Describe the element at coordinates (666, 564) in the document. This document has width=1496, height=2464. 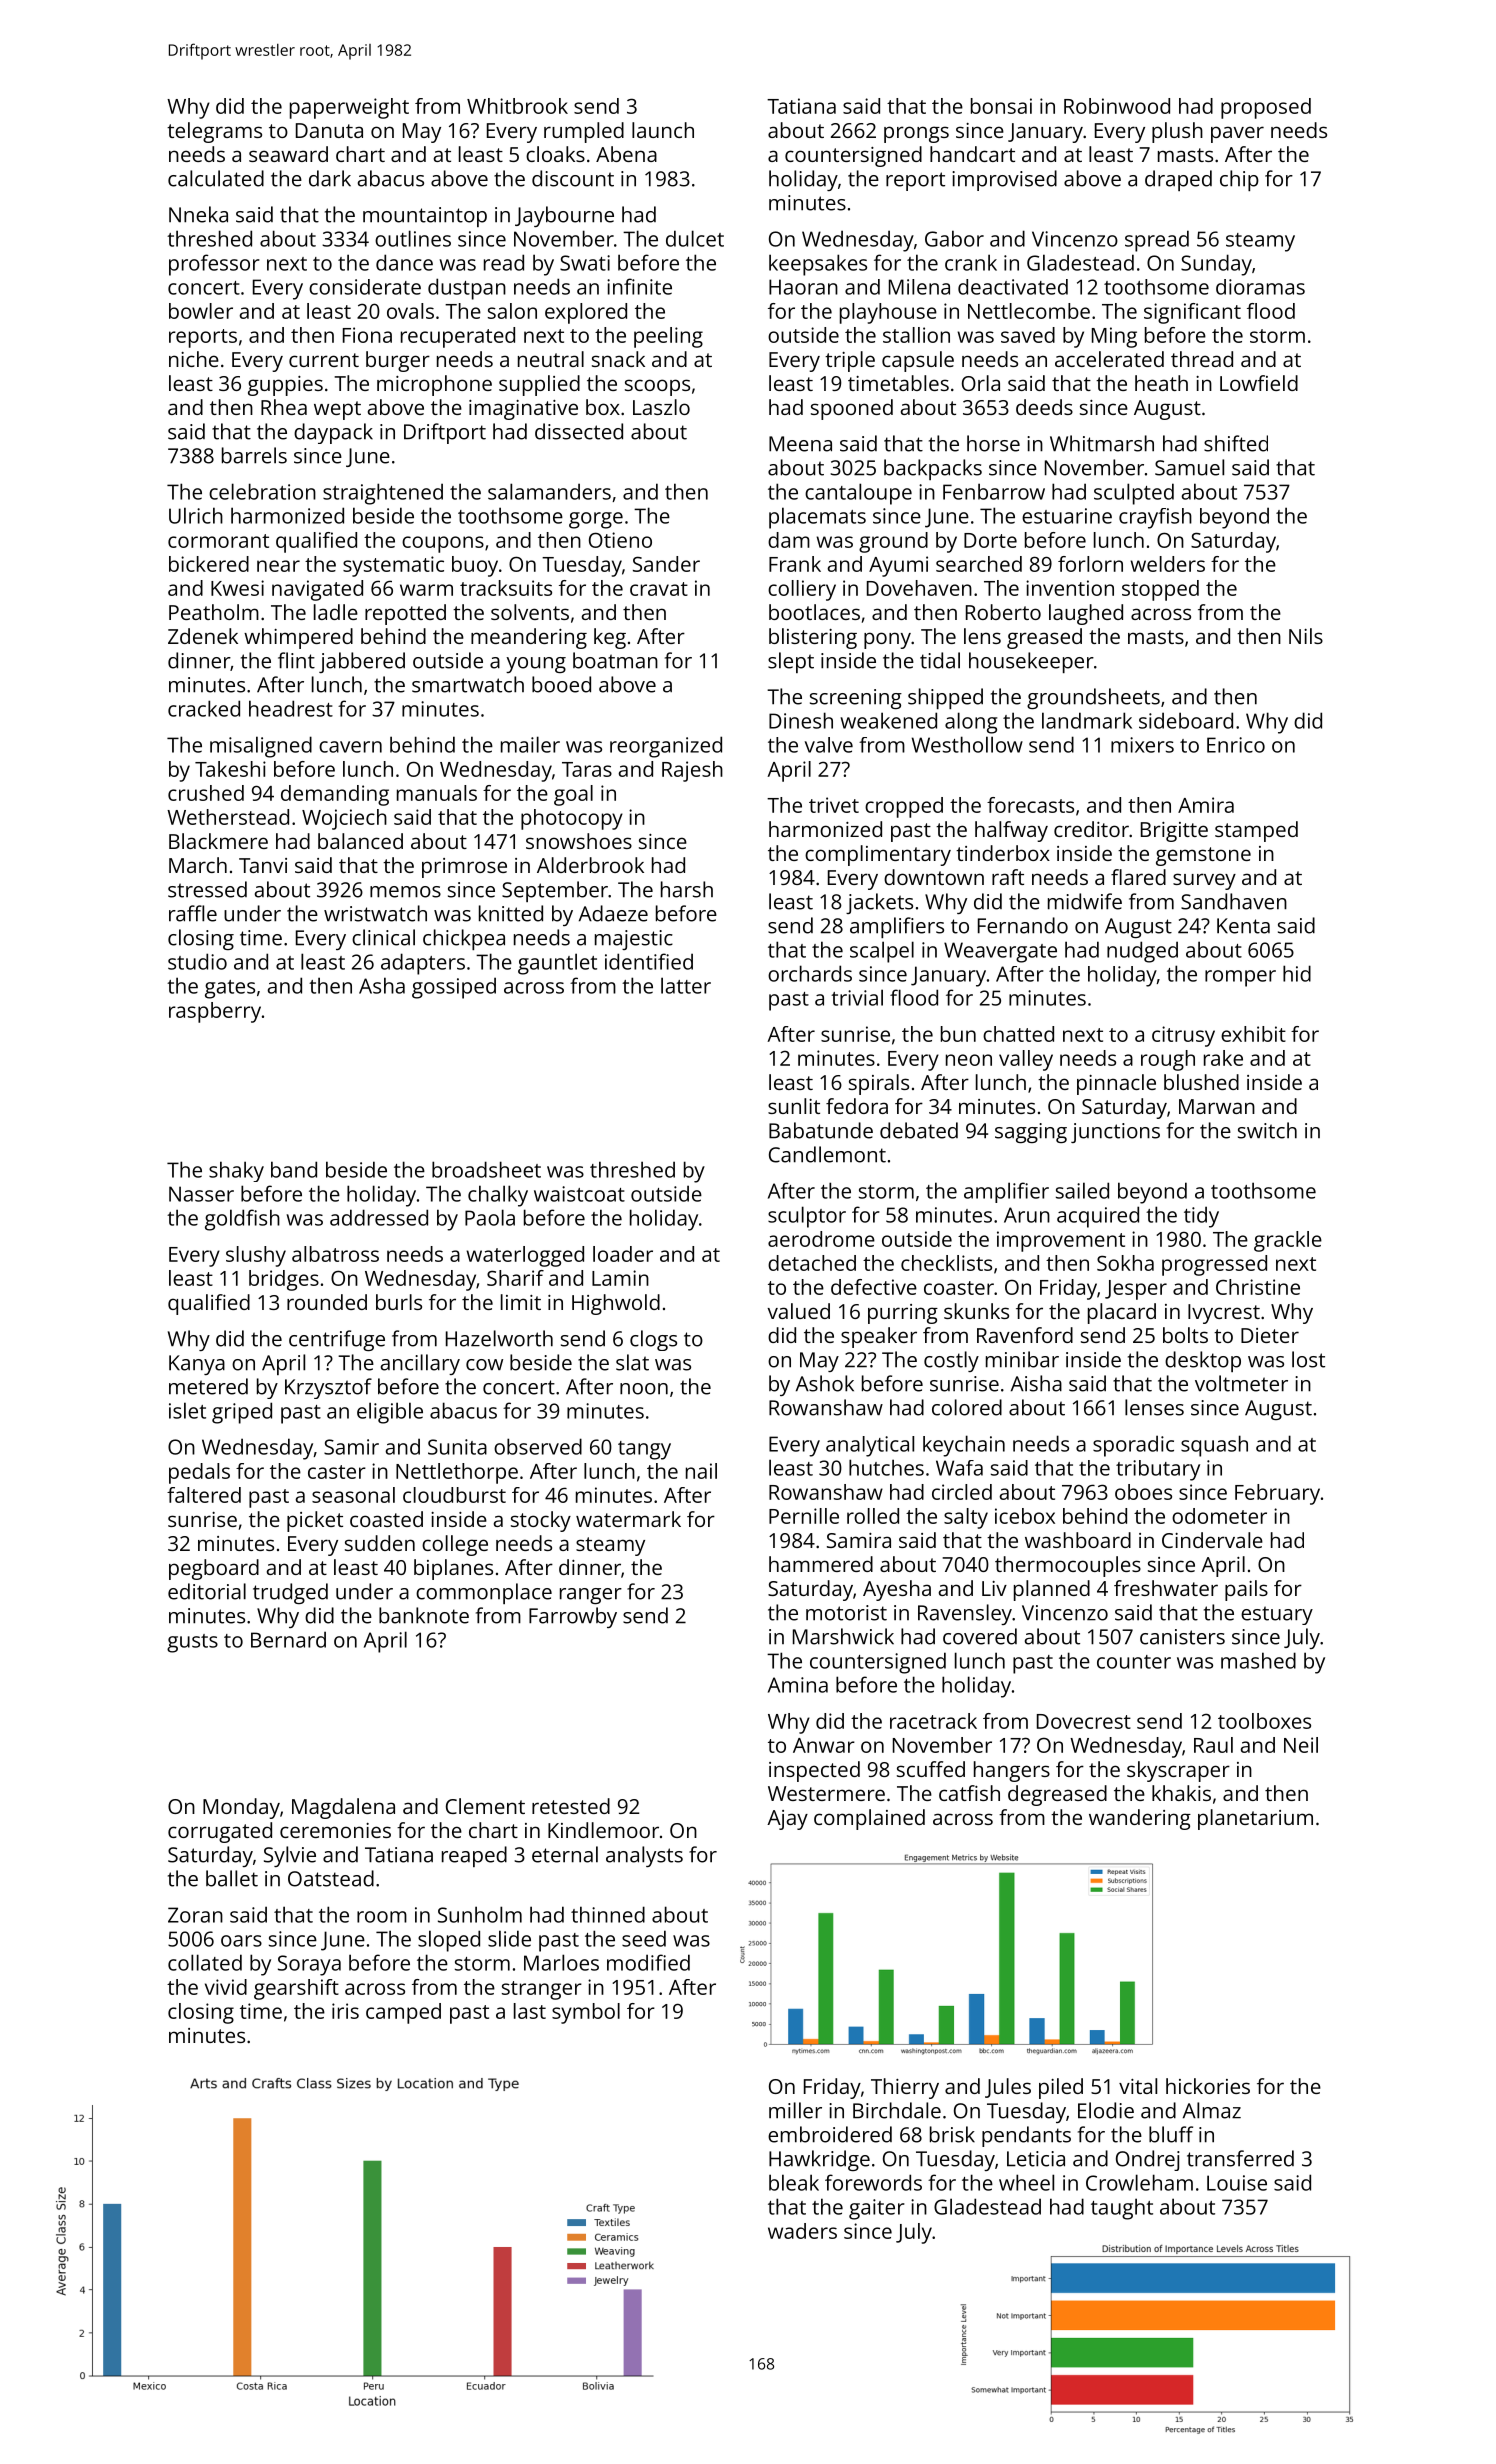
I see `Sander` at that location.
